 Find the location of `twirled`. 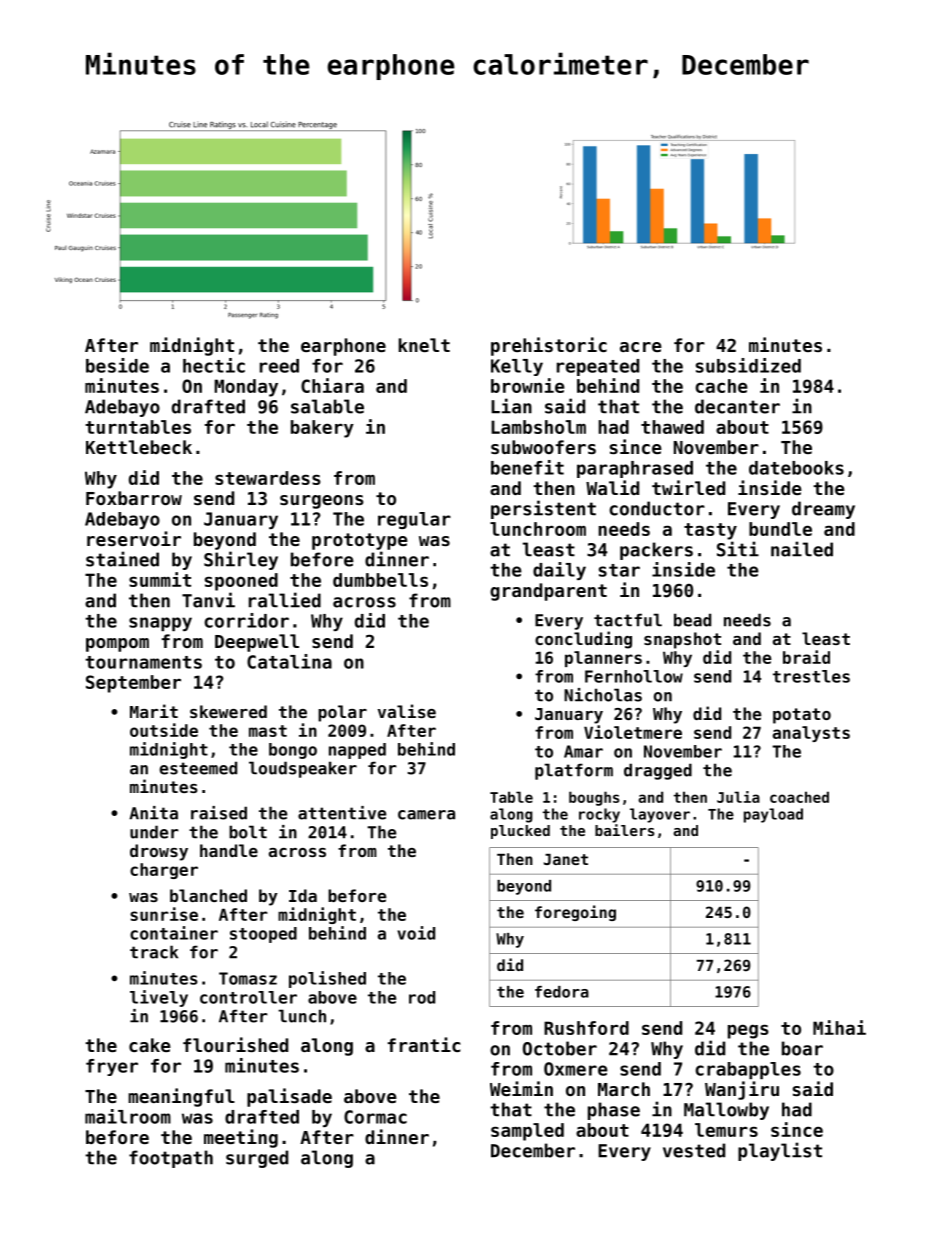

twirled is located at coordinates (688, 487).
